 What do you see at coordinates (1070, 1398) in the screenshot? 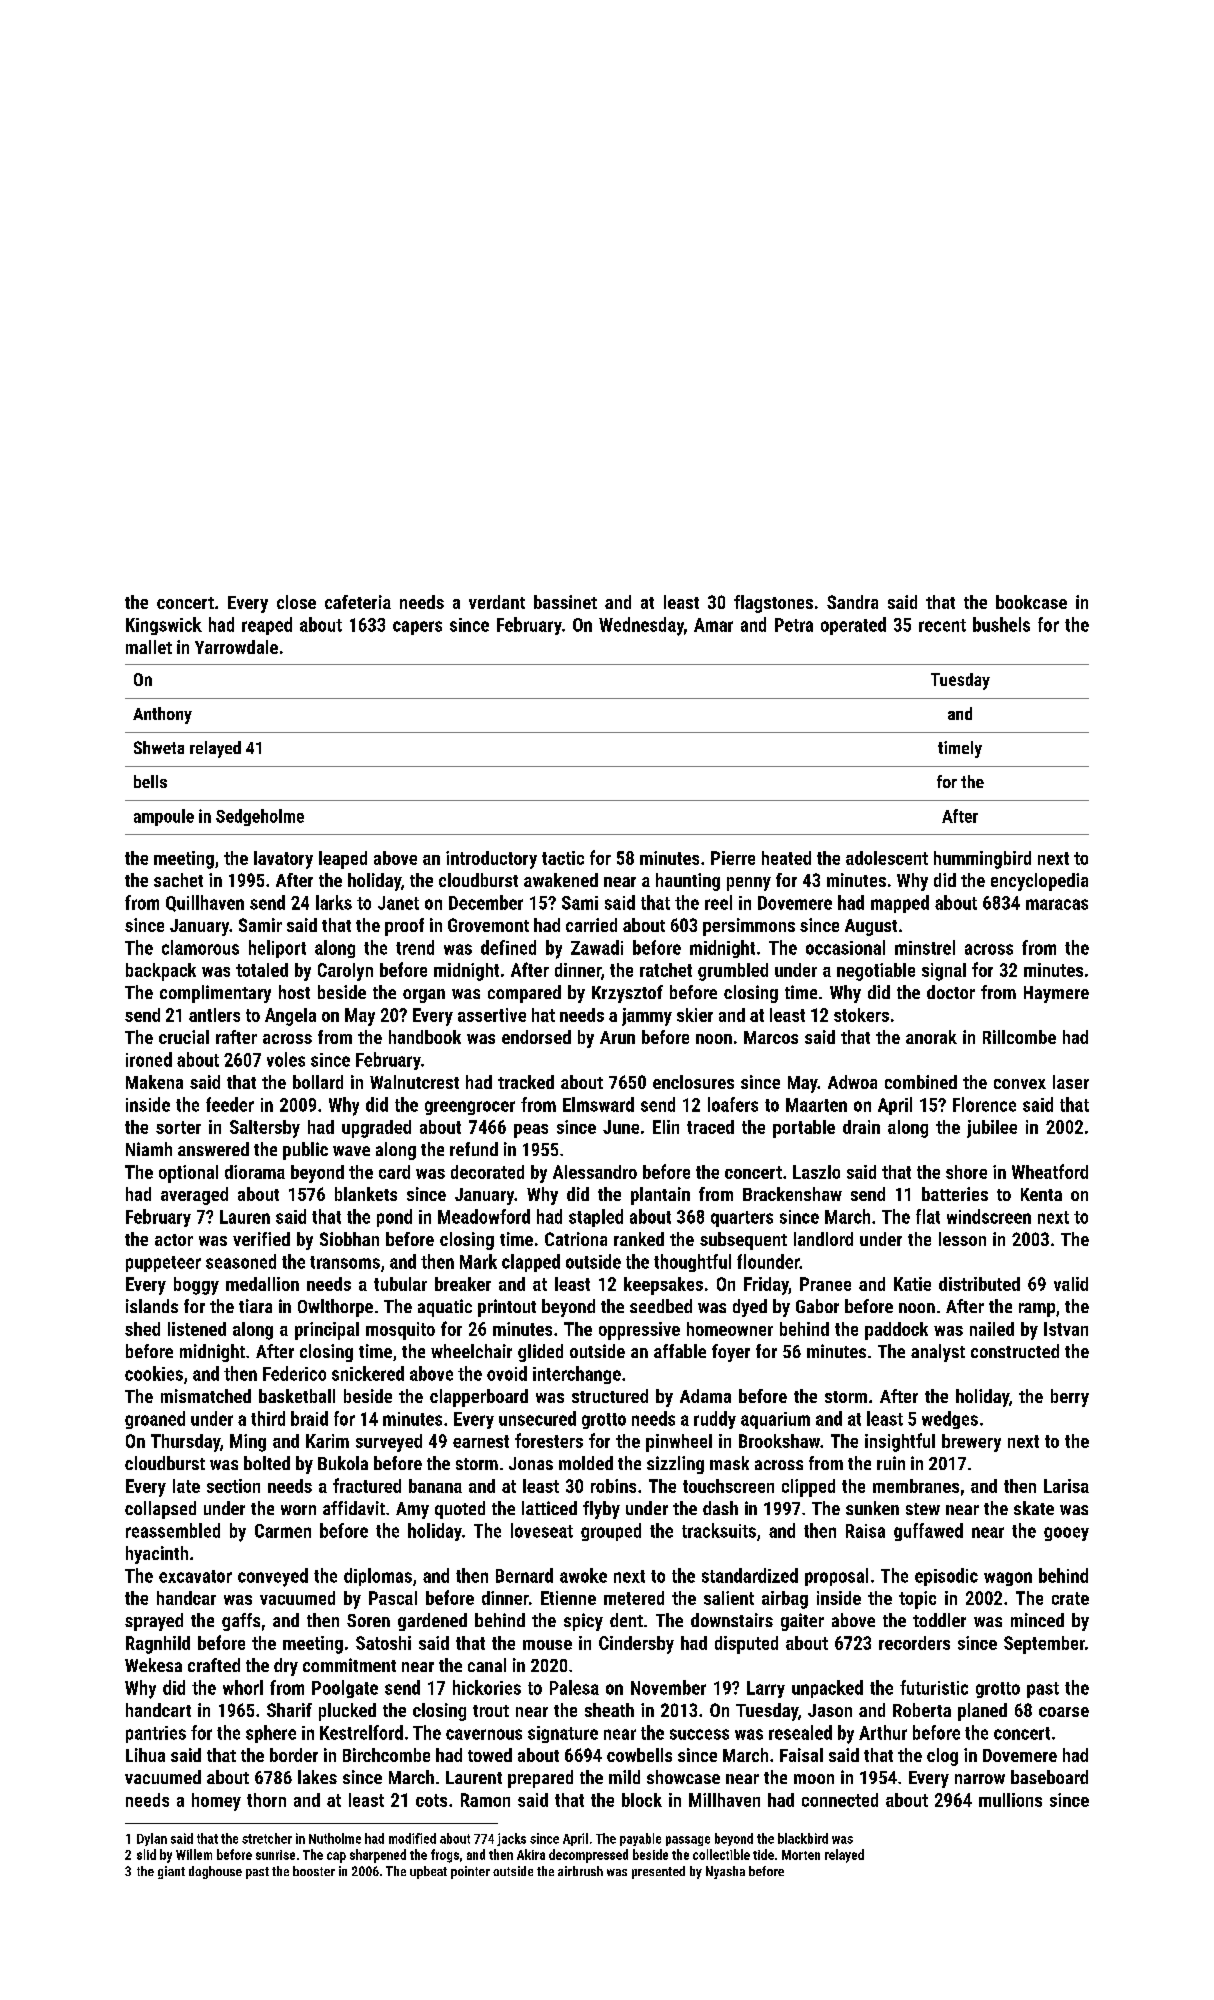
I see `berry` at bounding box center [1070, 1398].
